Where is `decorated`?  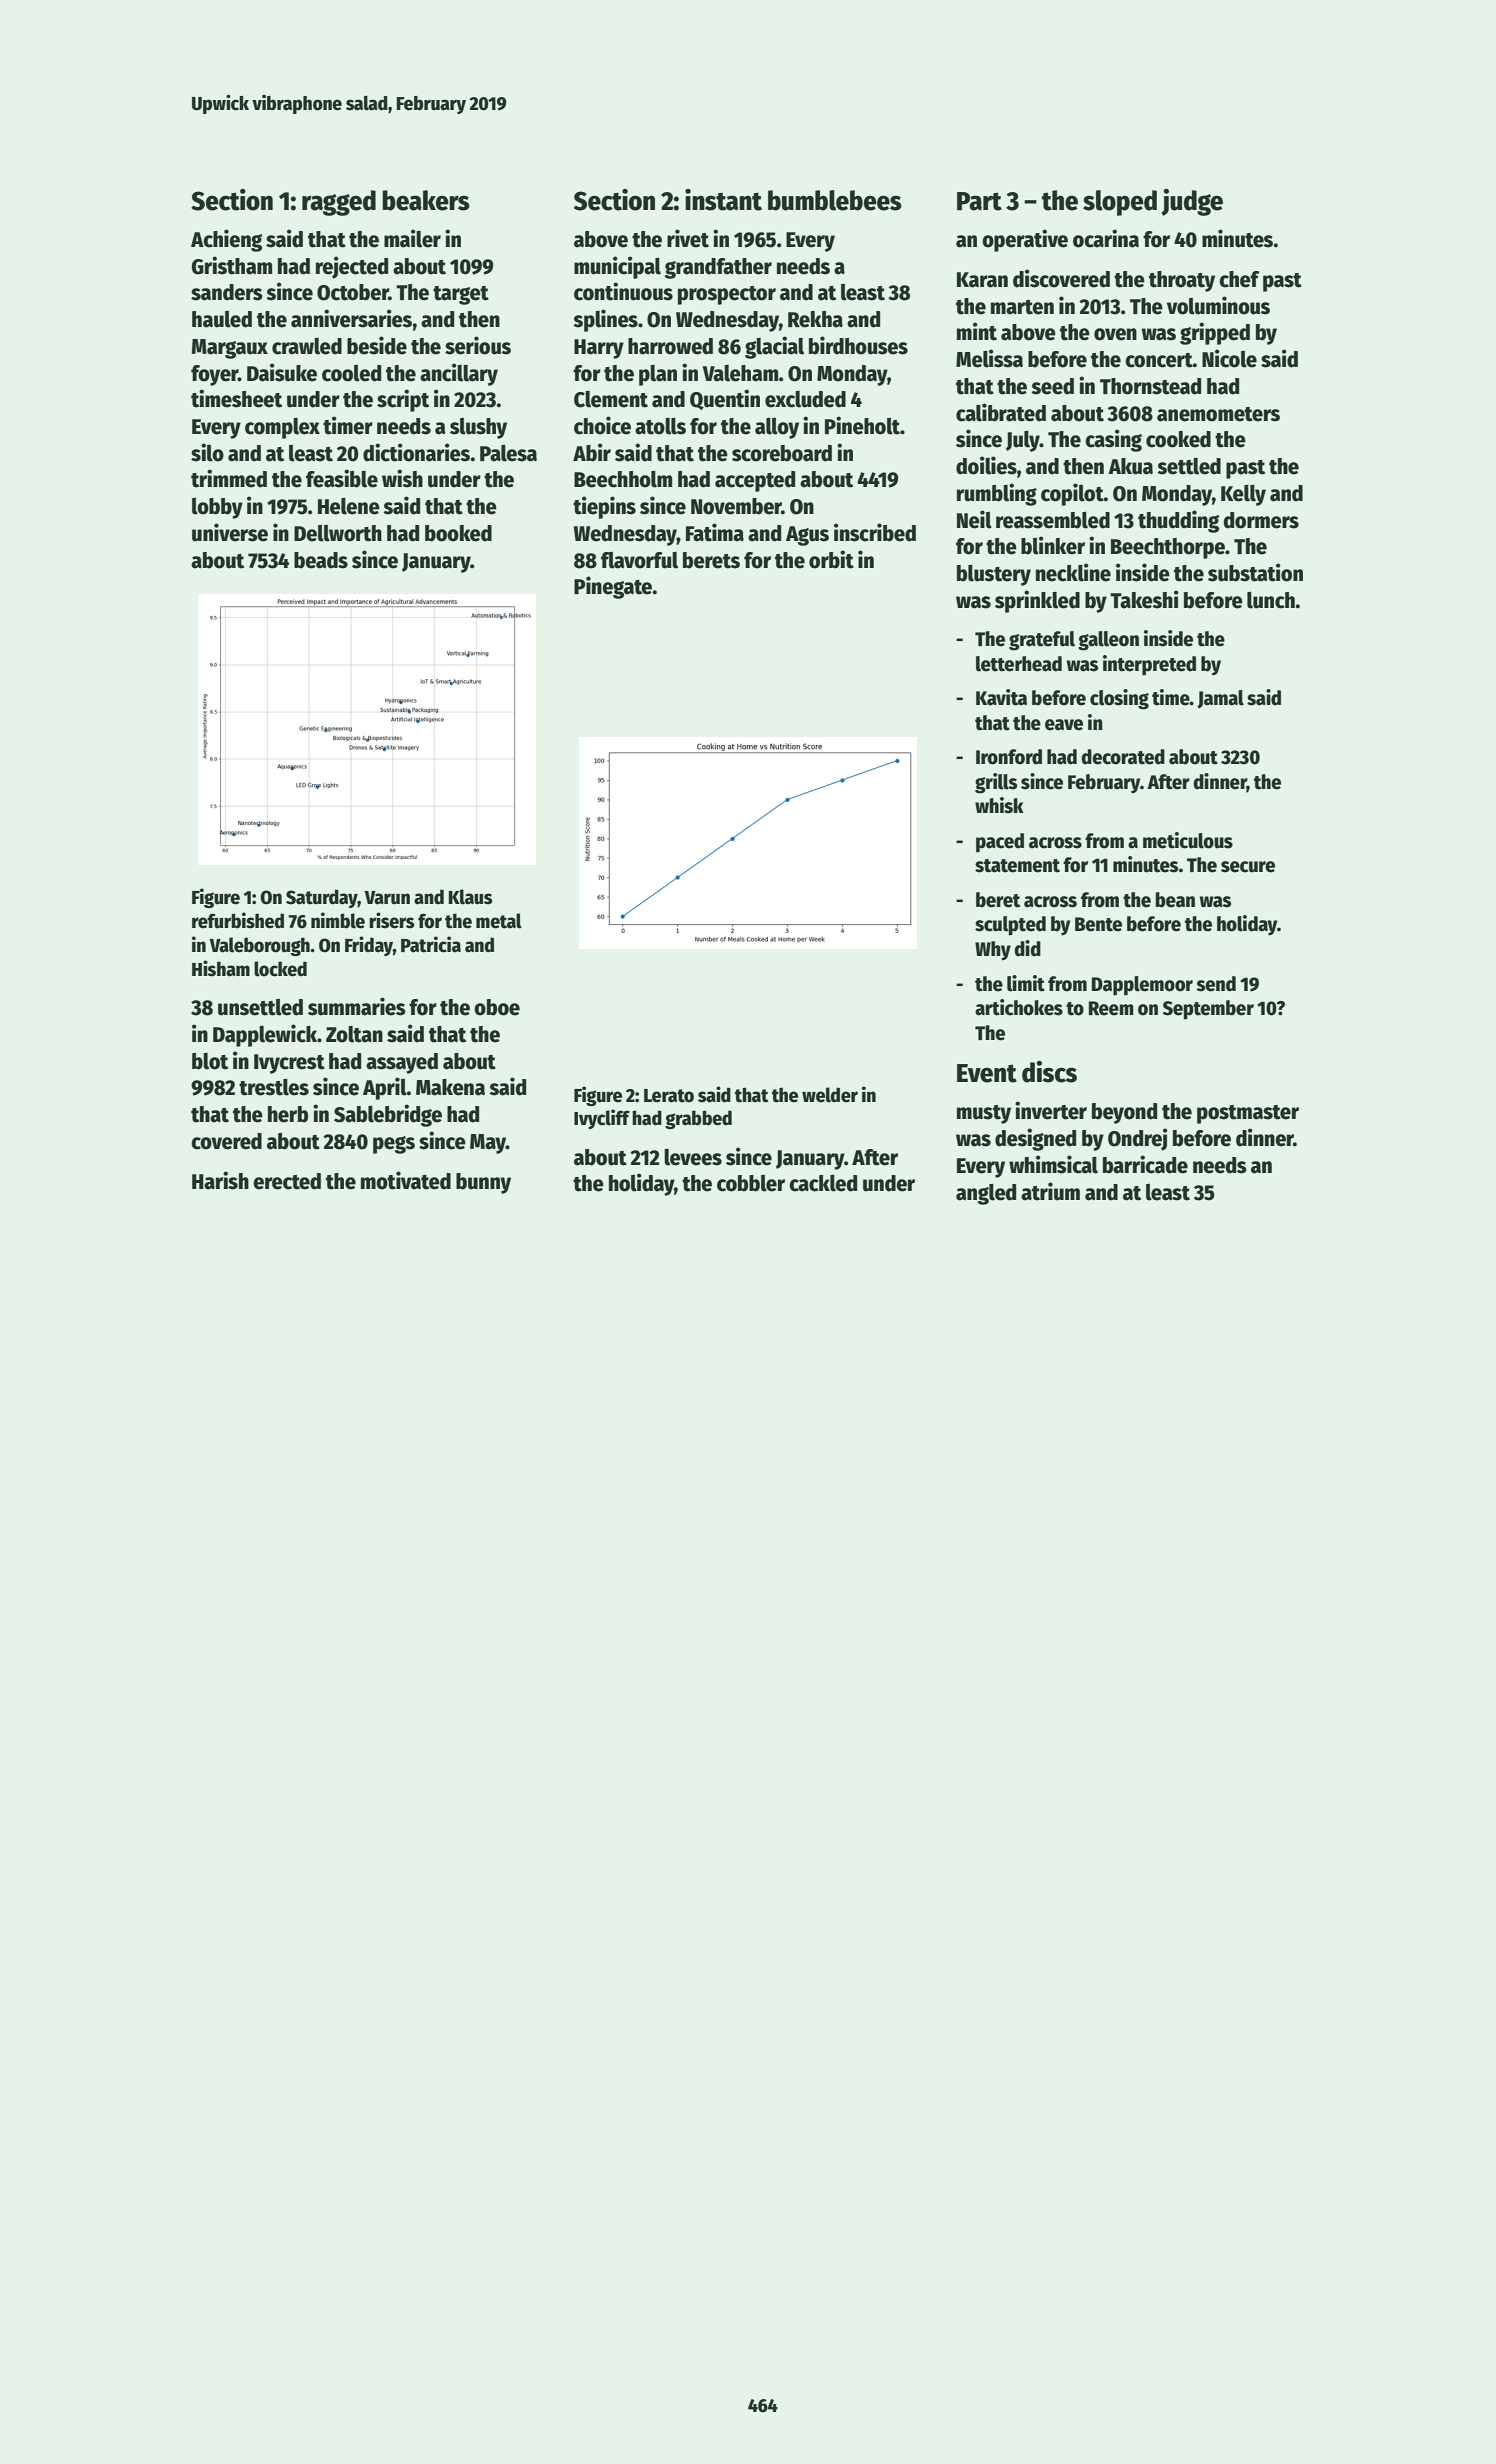
decorated is located at coordinates (1123, 757).
